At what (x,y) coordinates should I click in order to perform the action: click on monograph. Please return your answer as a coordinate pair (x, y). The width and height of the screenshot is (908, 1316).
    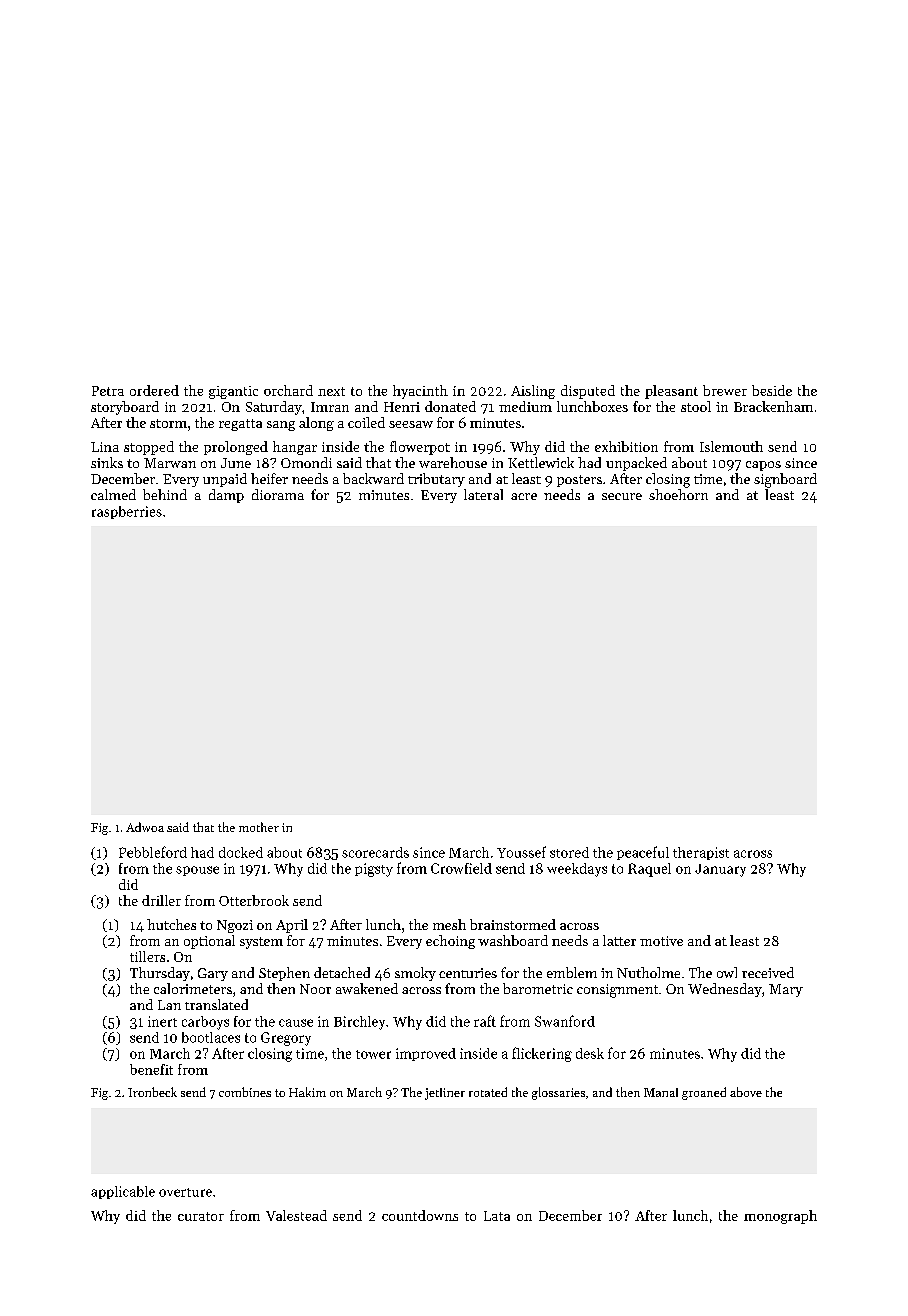
    Looking at the image, I should click on (780, 1217).
